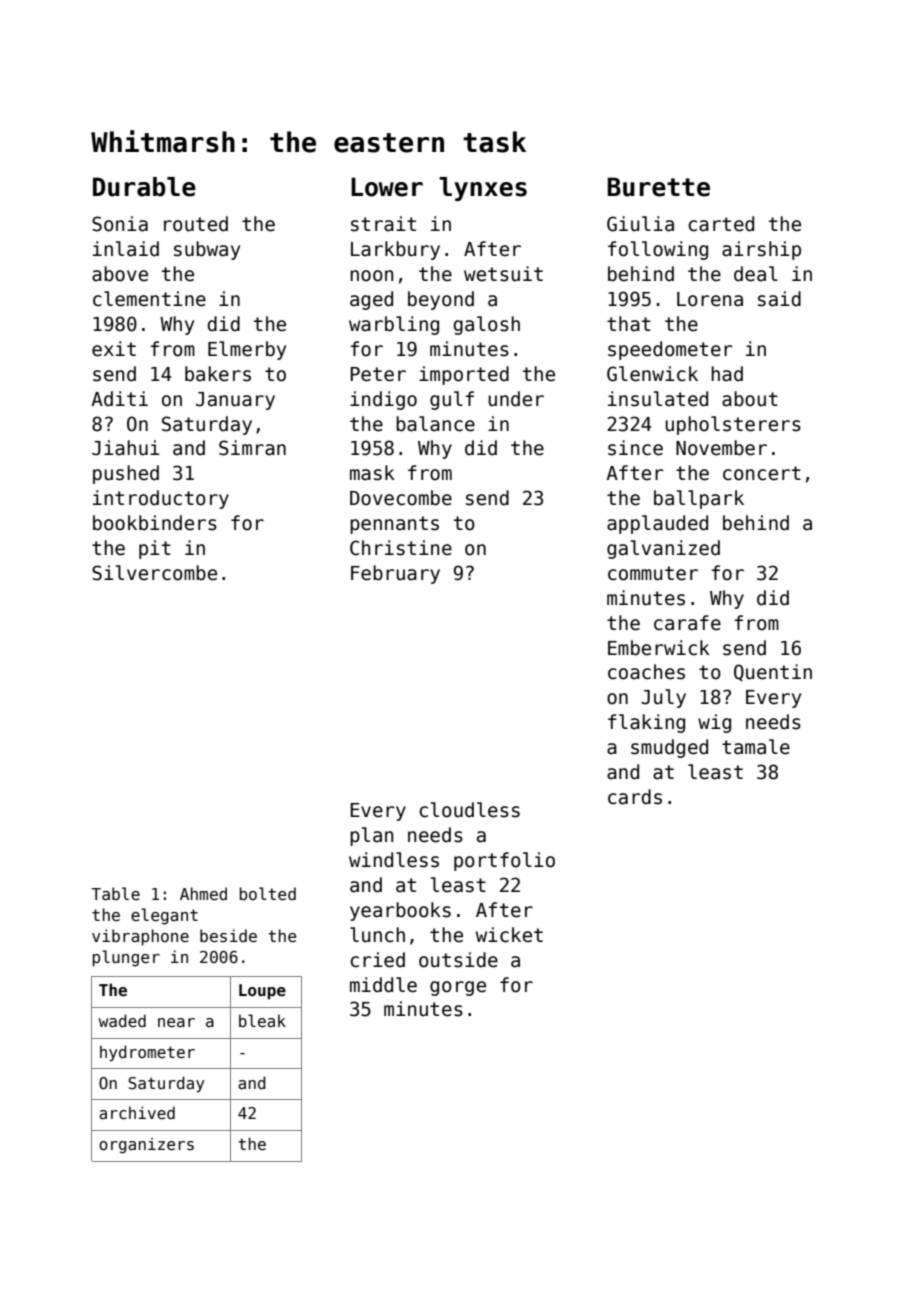 Image resolution: width=908 pixels, height=1316 pixels. I want to click on under, so click(516, 399).
